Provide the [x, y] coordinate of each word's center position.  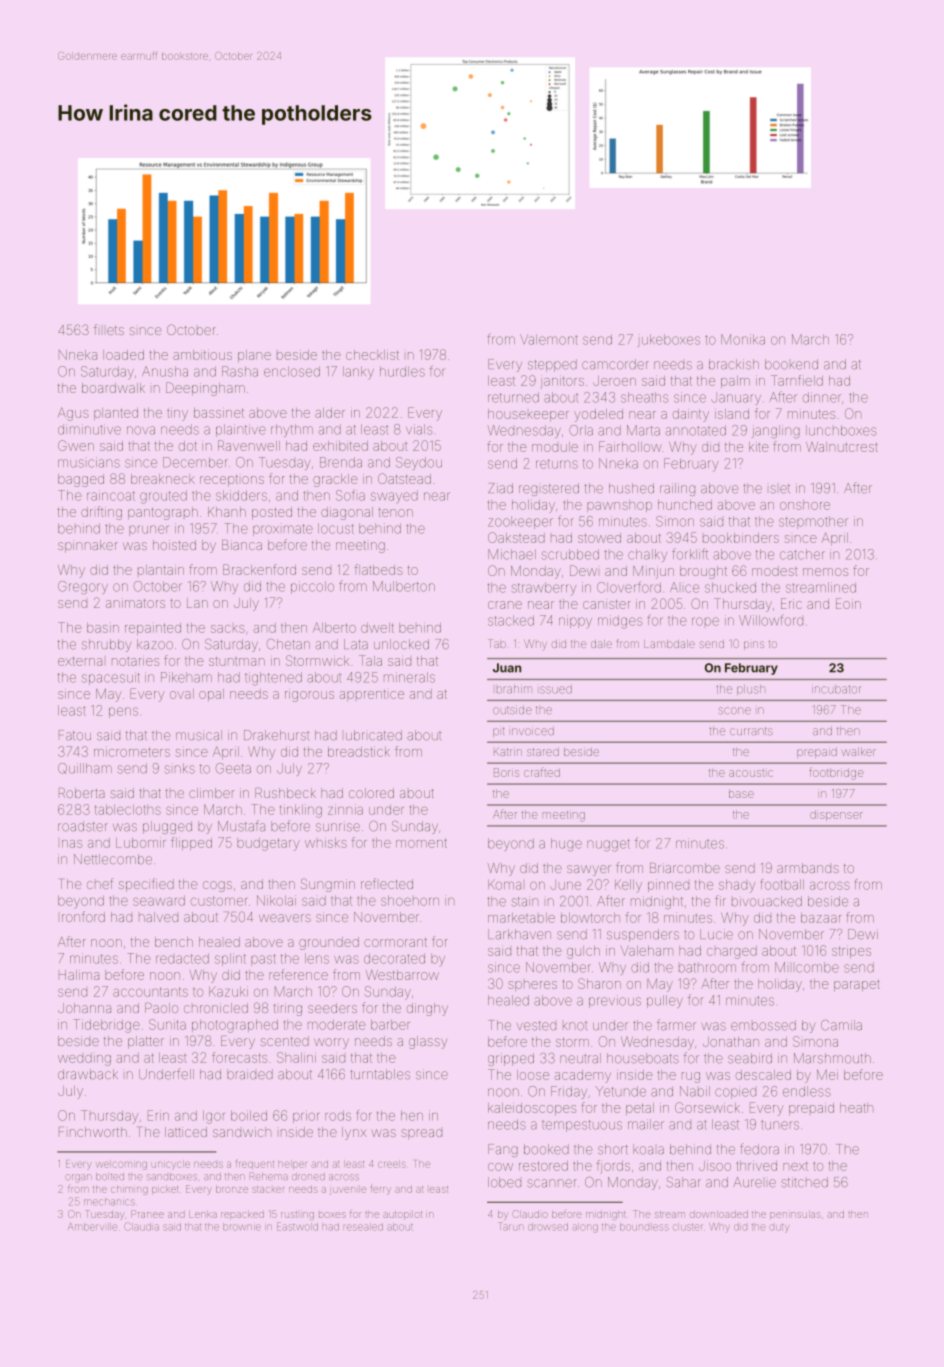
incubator [836, 689]
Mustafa [241, 826]
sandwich [242, 1132]
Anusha [165, 371]
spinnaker [88, 546]
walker [859, 752]
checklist [372, 355]
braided [250, 1074]
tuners [780, 1125]
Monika [743, 339]
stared [543, 752]
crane [505, 605]
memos [825, 572]
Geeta [233, 768]
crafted [542, 772]
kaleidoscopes [532, 1109]
